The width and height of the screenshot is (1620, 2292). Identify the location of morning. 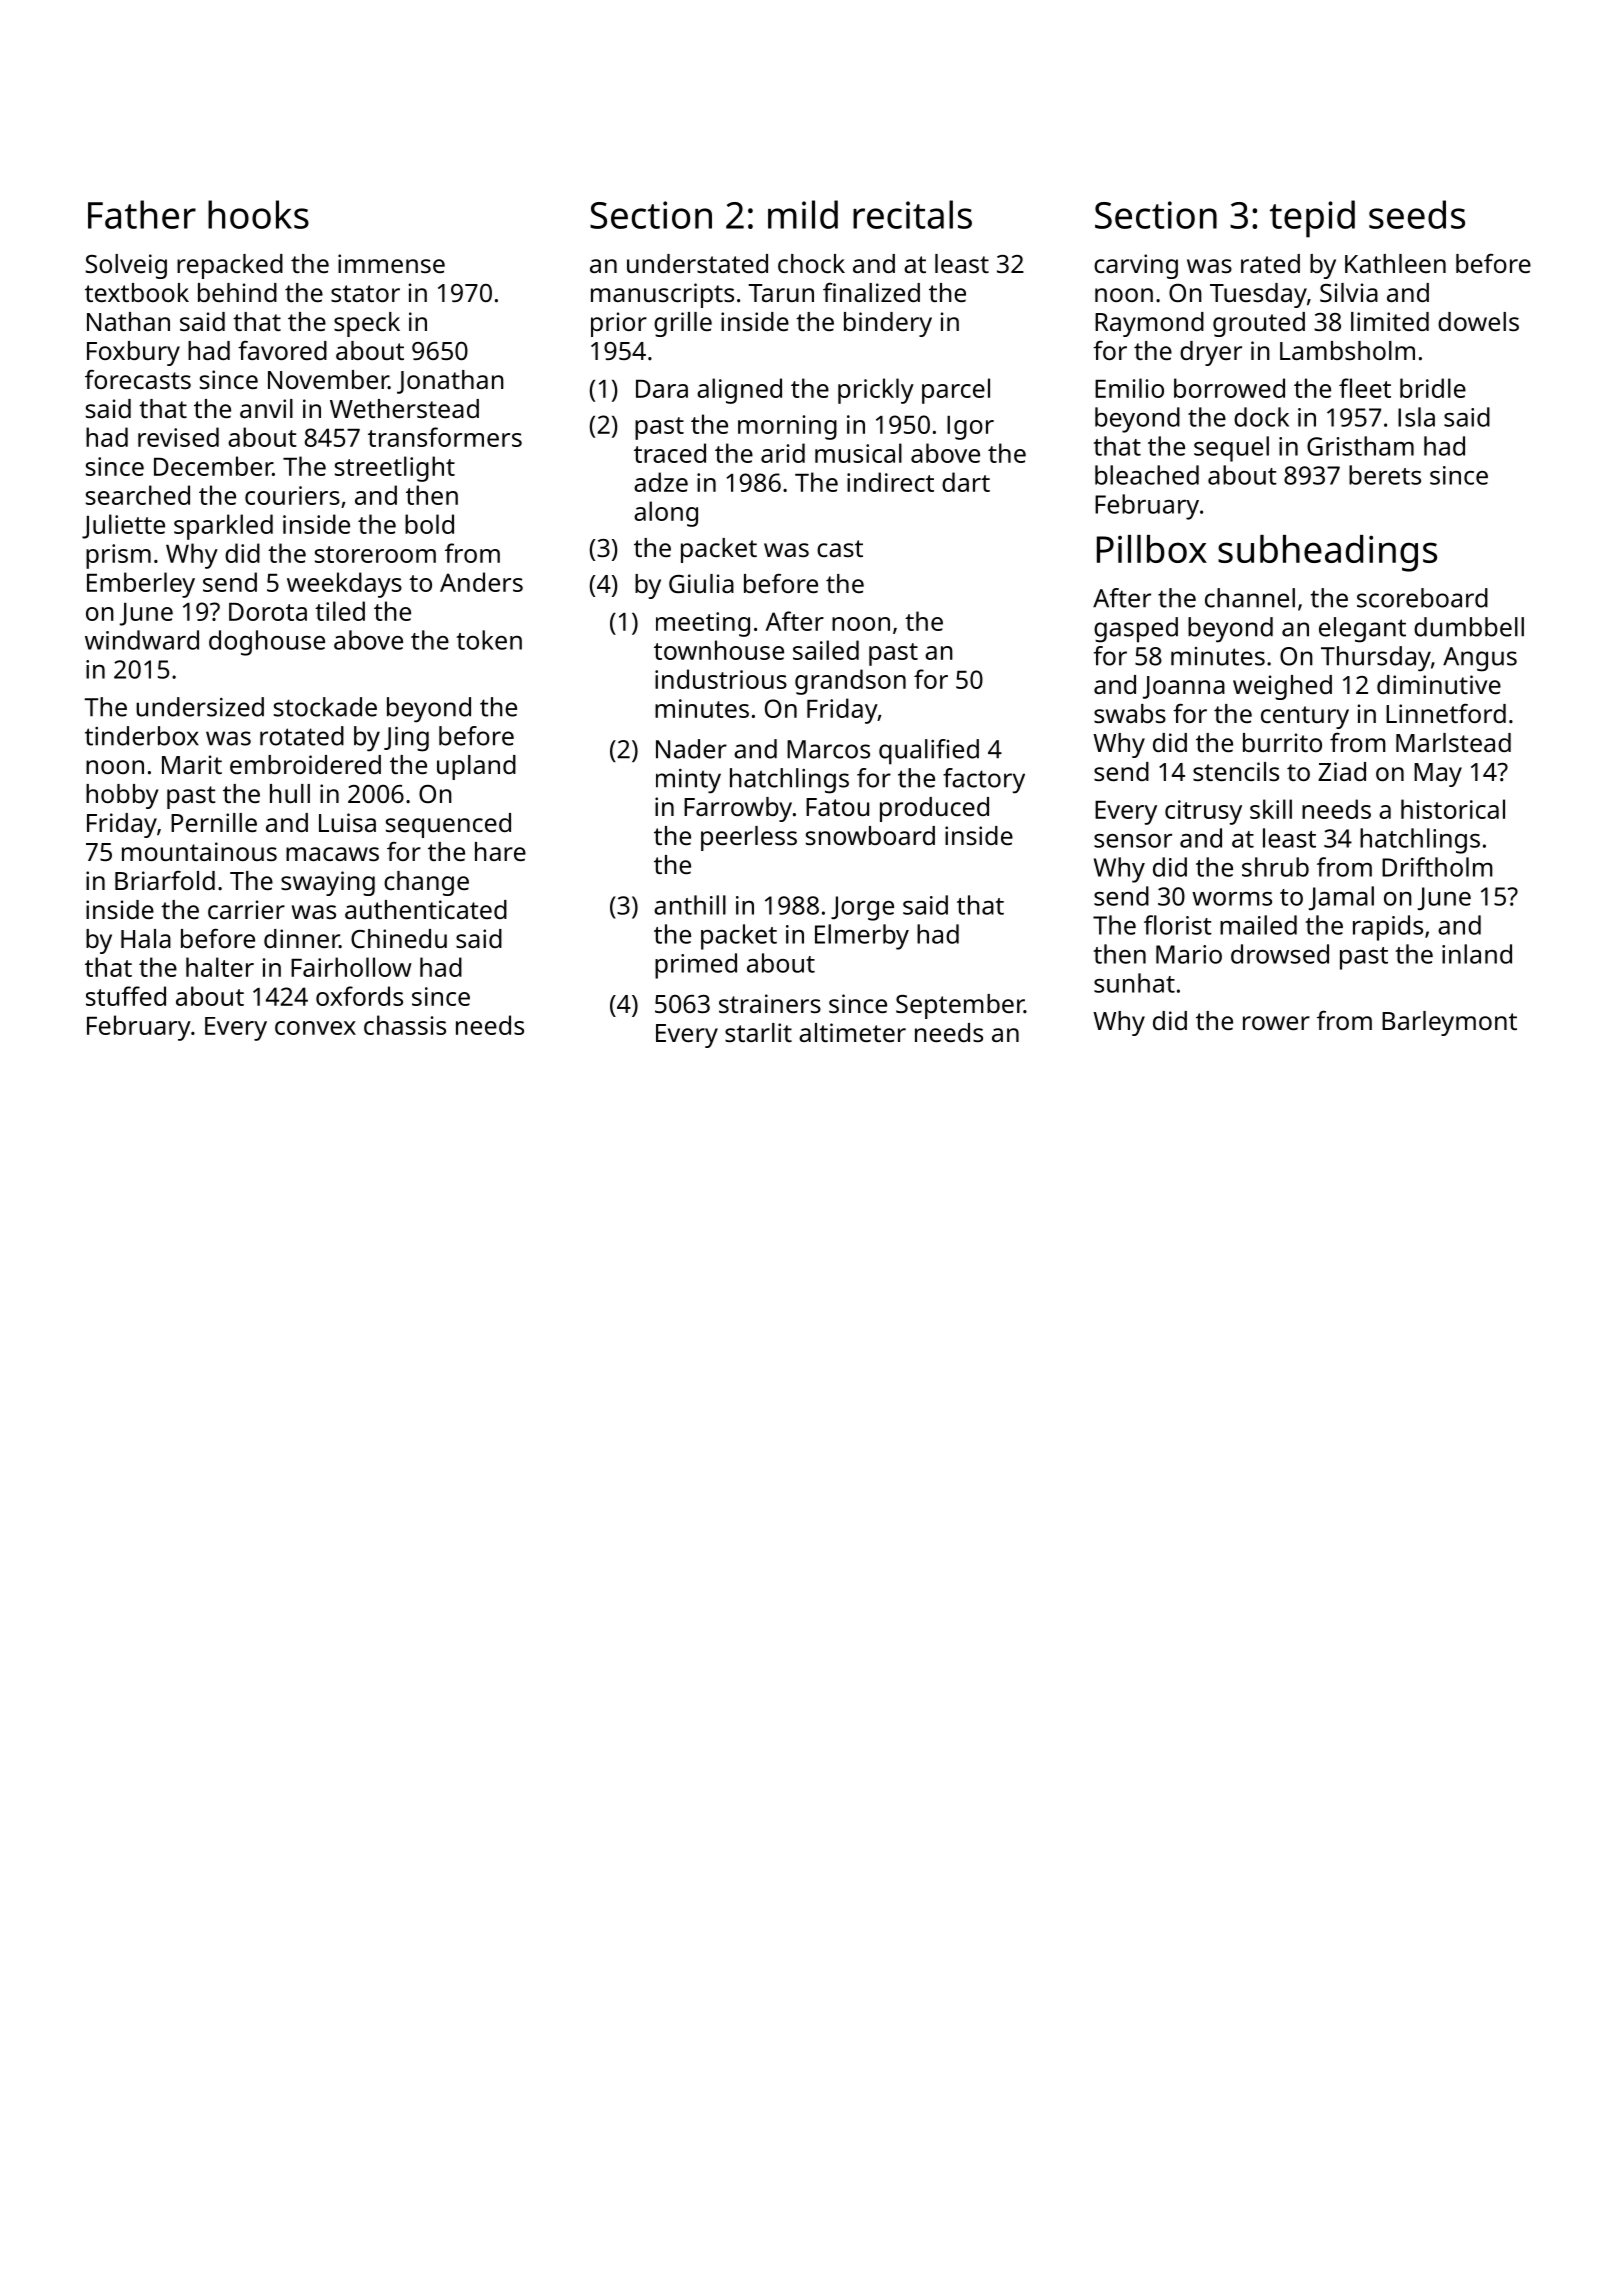
(787, 427).
